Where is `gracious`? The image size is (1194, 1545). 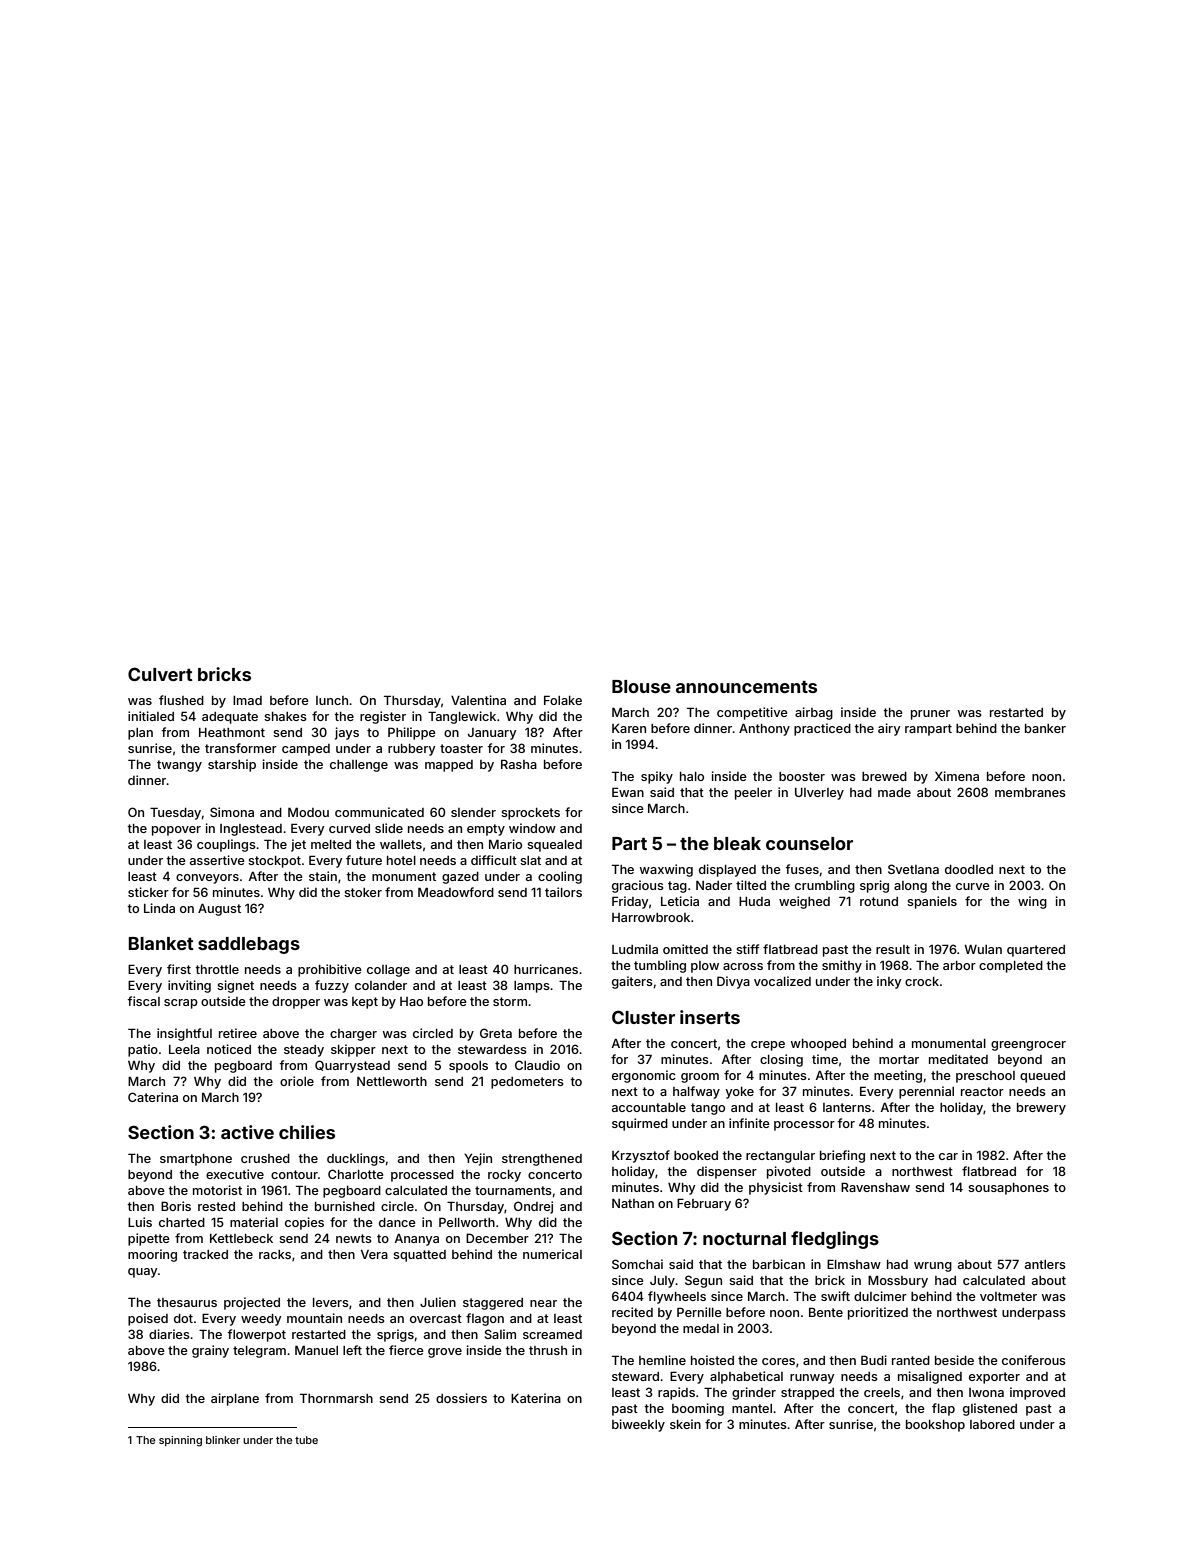 gracious is located at coordinates (638, 886).
